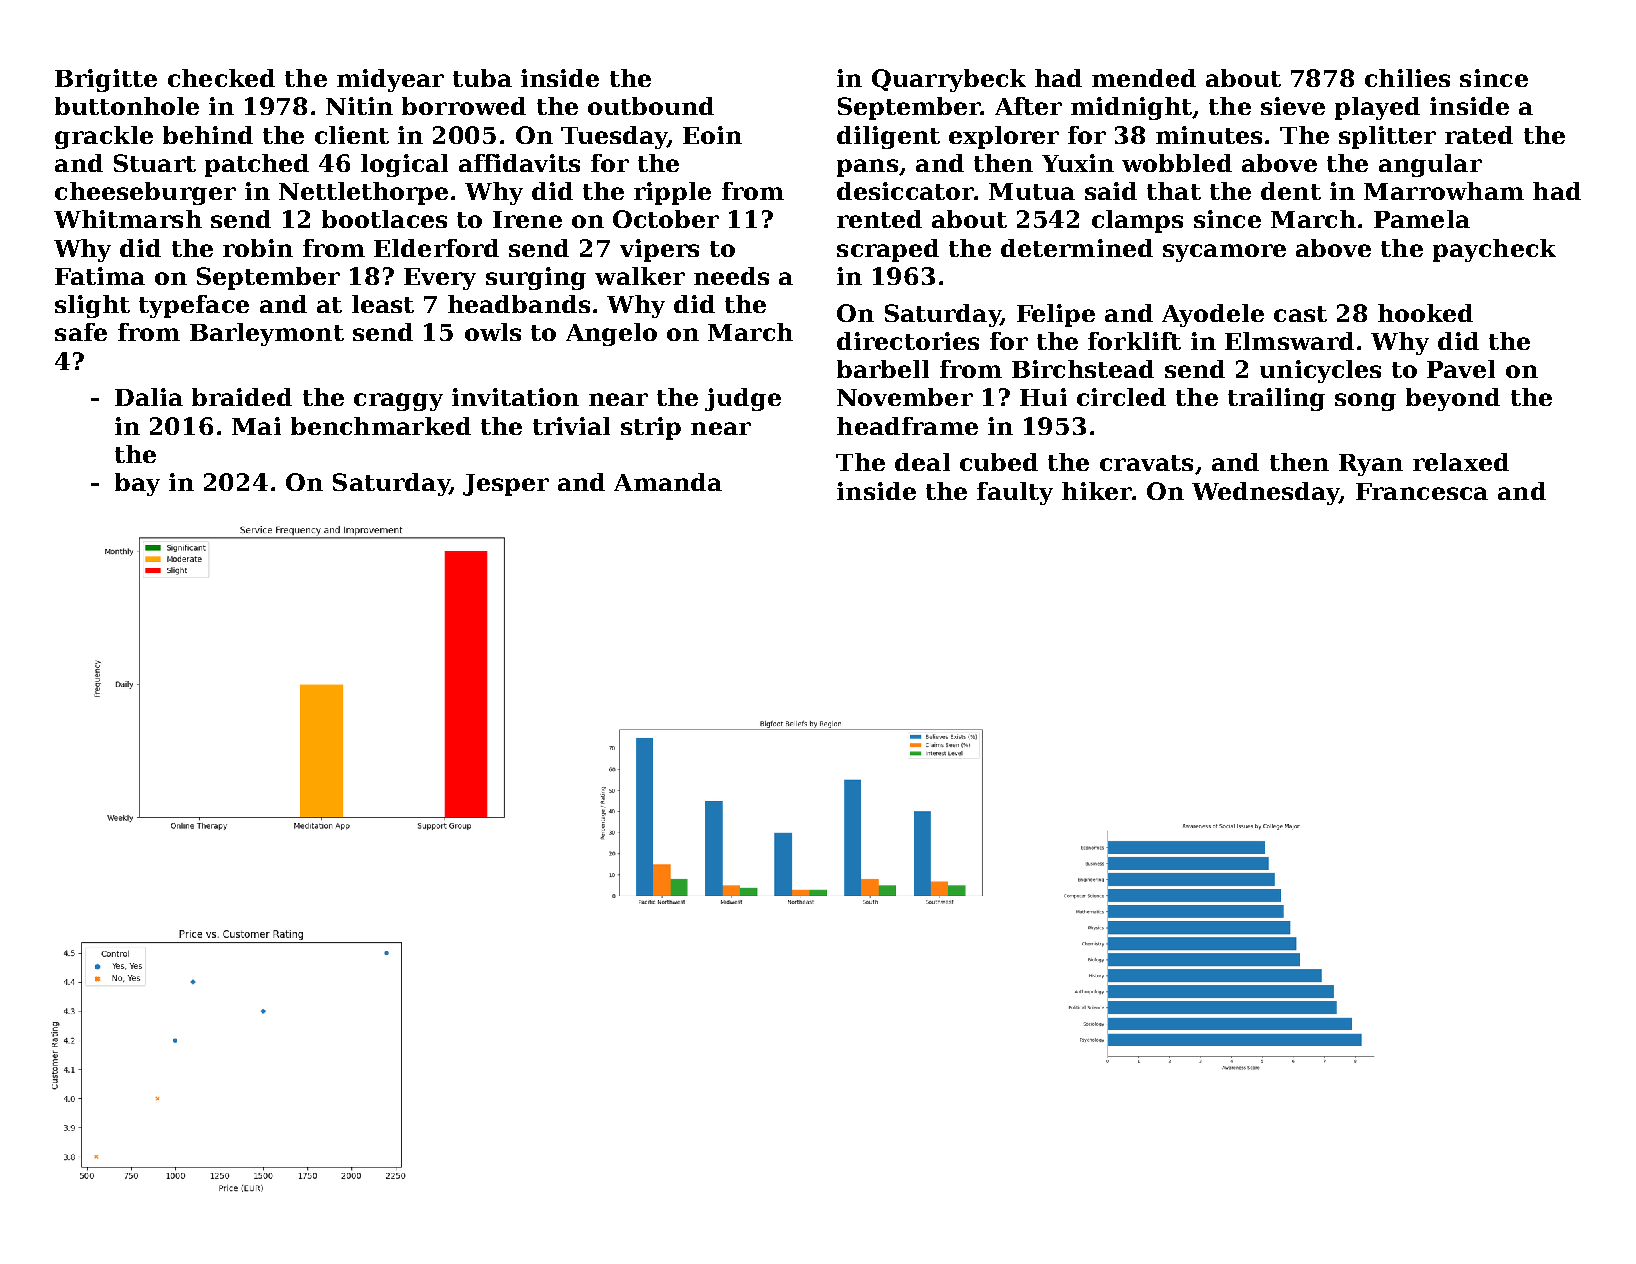 This screenshot has width=1636, height=1264. I want to click on clamps, so click(1137, 221).
